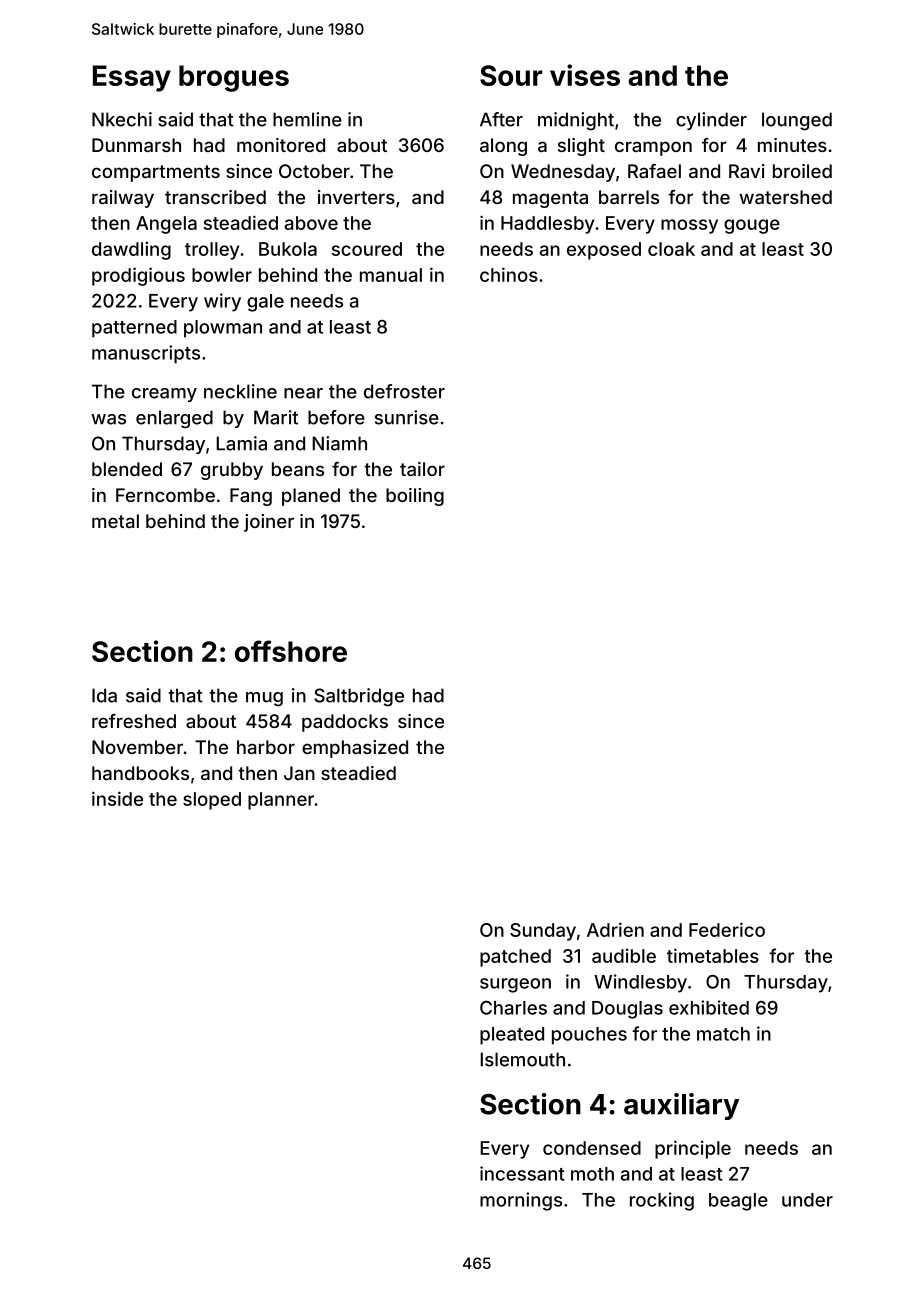 The image size is (924, 1308). What do you see at coordinates (727, 929) in the screenshot?
I see `Federico` at bounding box center [727, 929].
